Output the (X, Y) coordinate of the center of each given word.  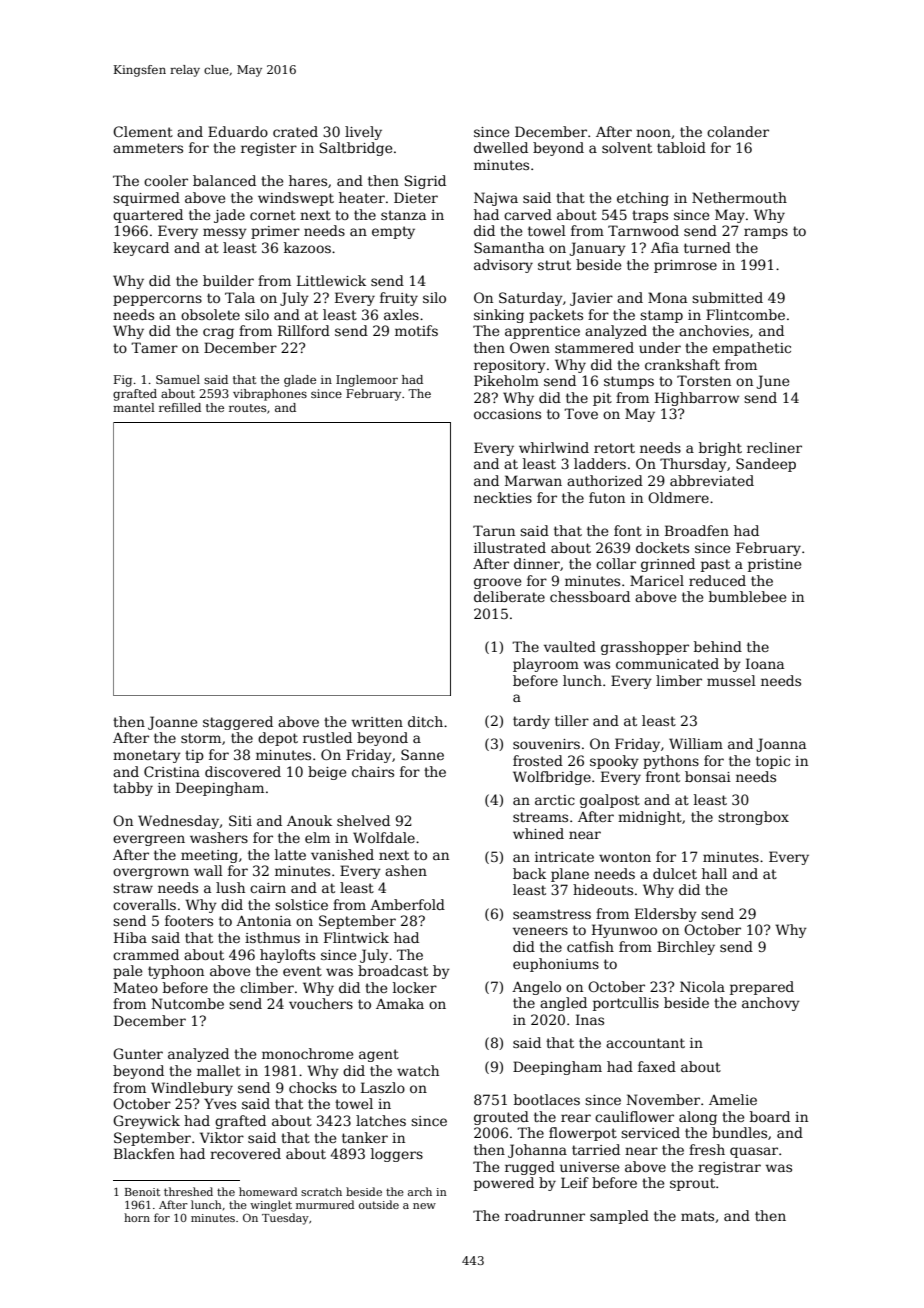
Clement (143, 131)
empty (393, 232)
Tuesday (285, 1219)
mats (697, 1216)
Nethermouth (739, 197)
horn (137, 1217)
